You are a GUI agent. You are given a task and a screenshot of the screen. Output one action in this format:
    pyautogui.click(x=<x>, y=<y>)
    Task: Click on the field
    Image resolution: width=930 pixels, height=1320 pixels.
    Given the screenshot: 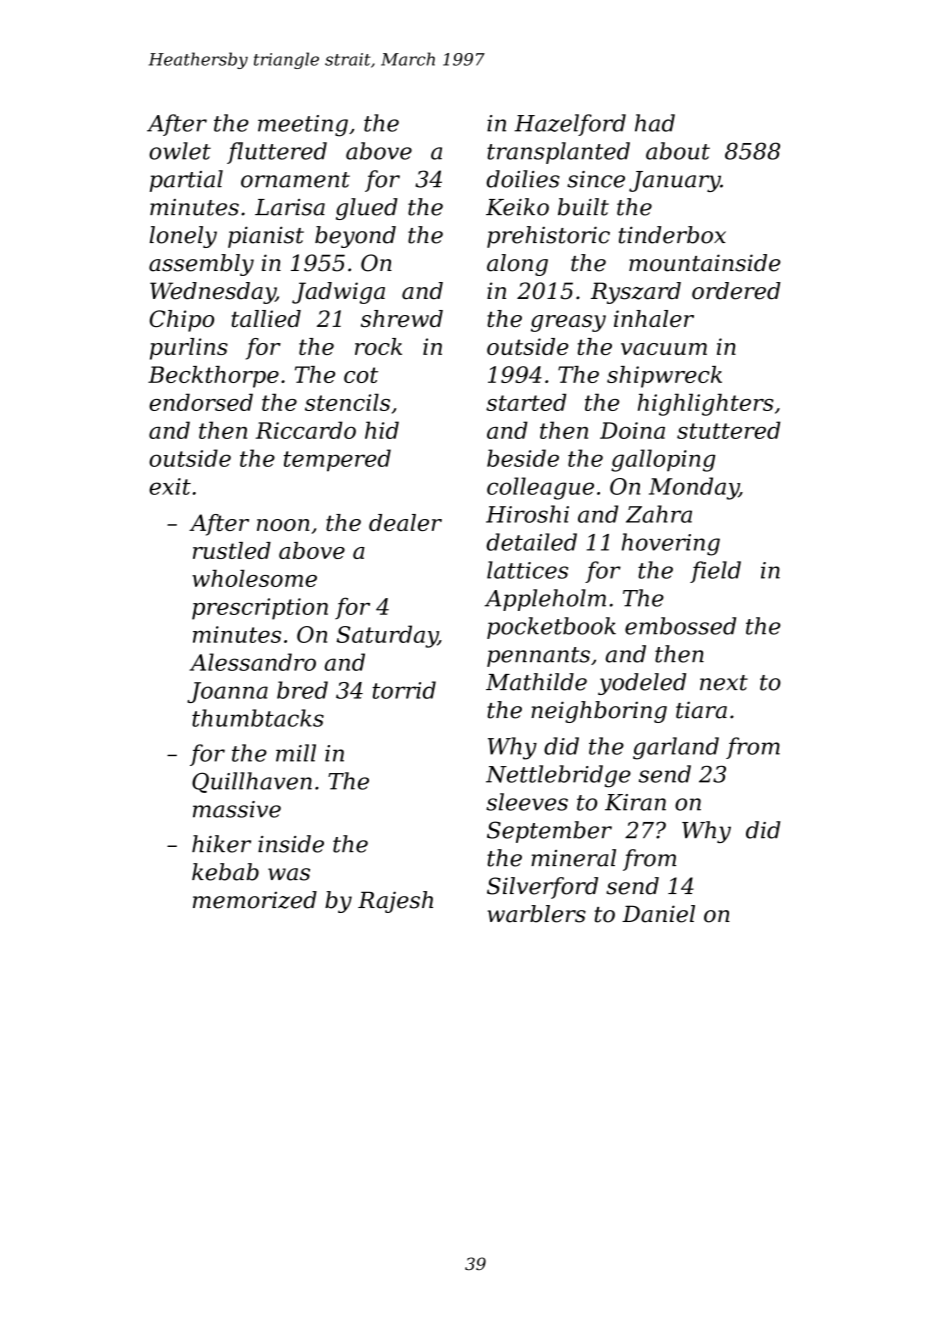 What is the action you would take?
    pyautogui.click(x=715, y=572)
